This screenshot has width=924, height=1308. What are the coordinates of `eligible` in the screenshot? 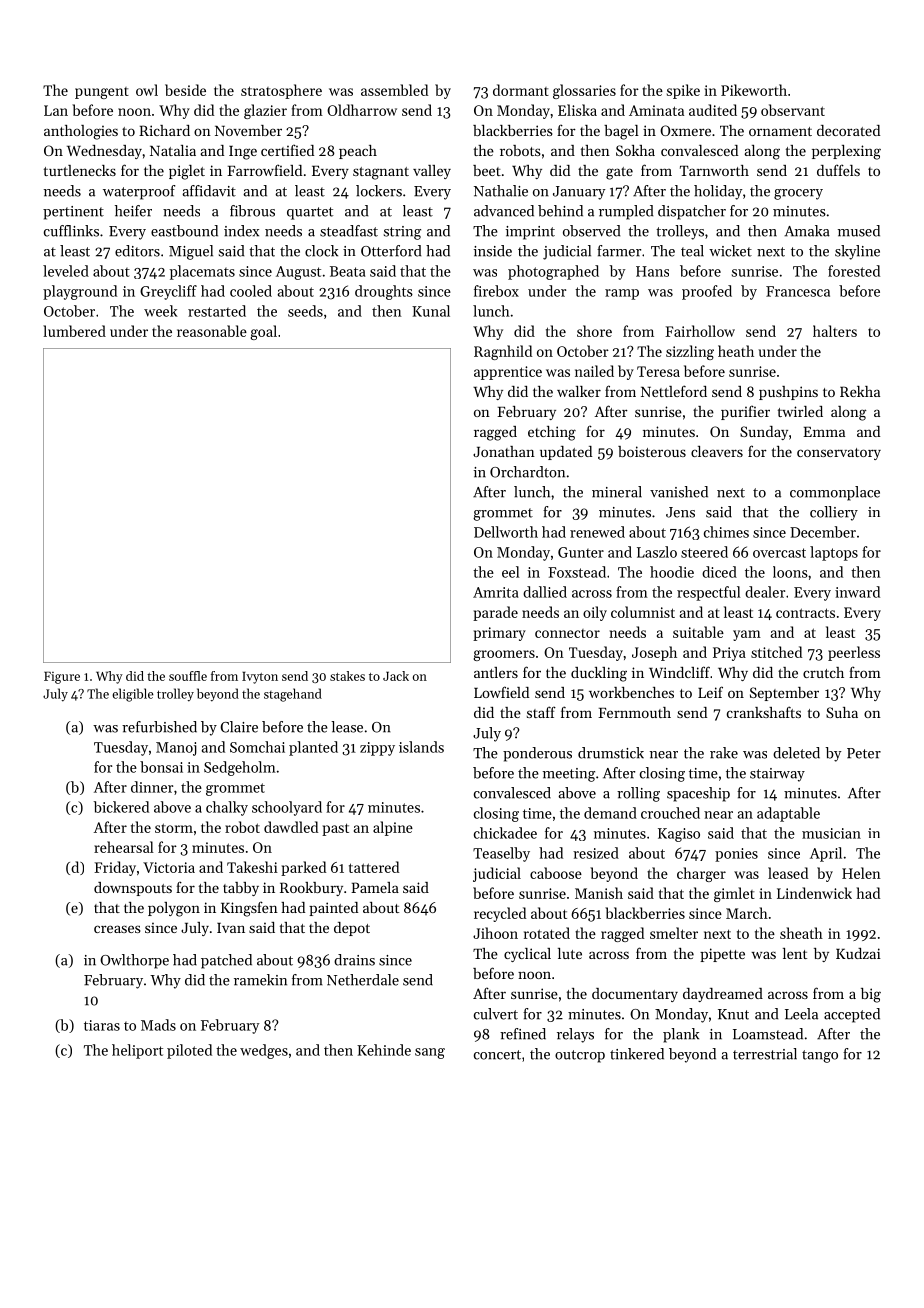 It's located at (133, 695).
